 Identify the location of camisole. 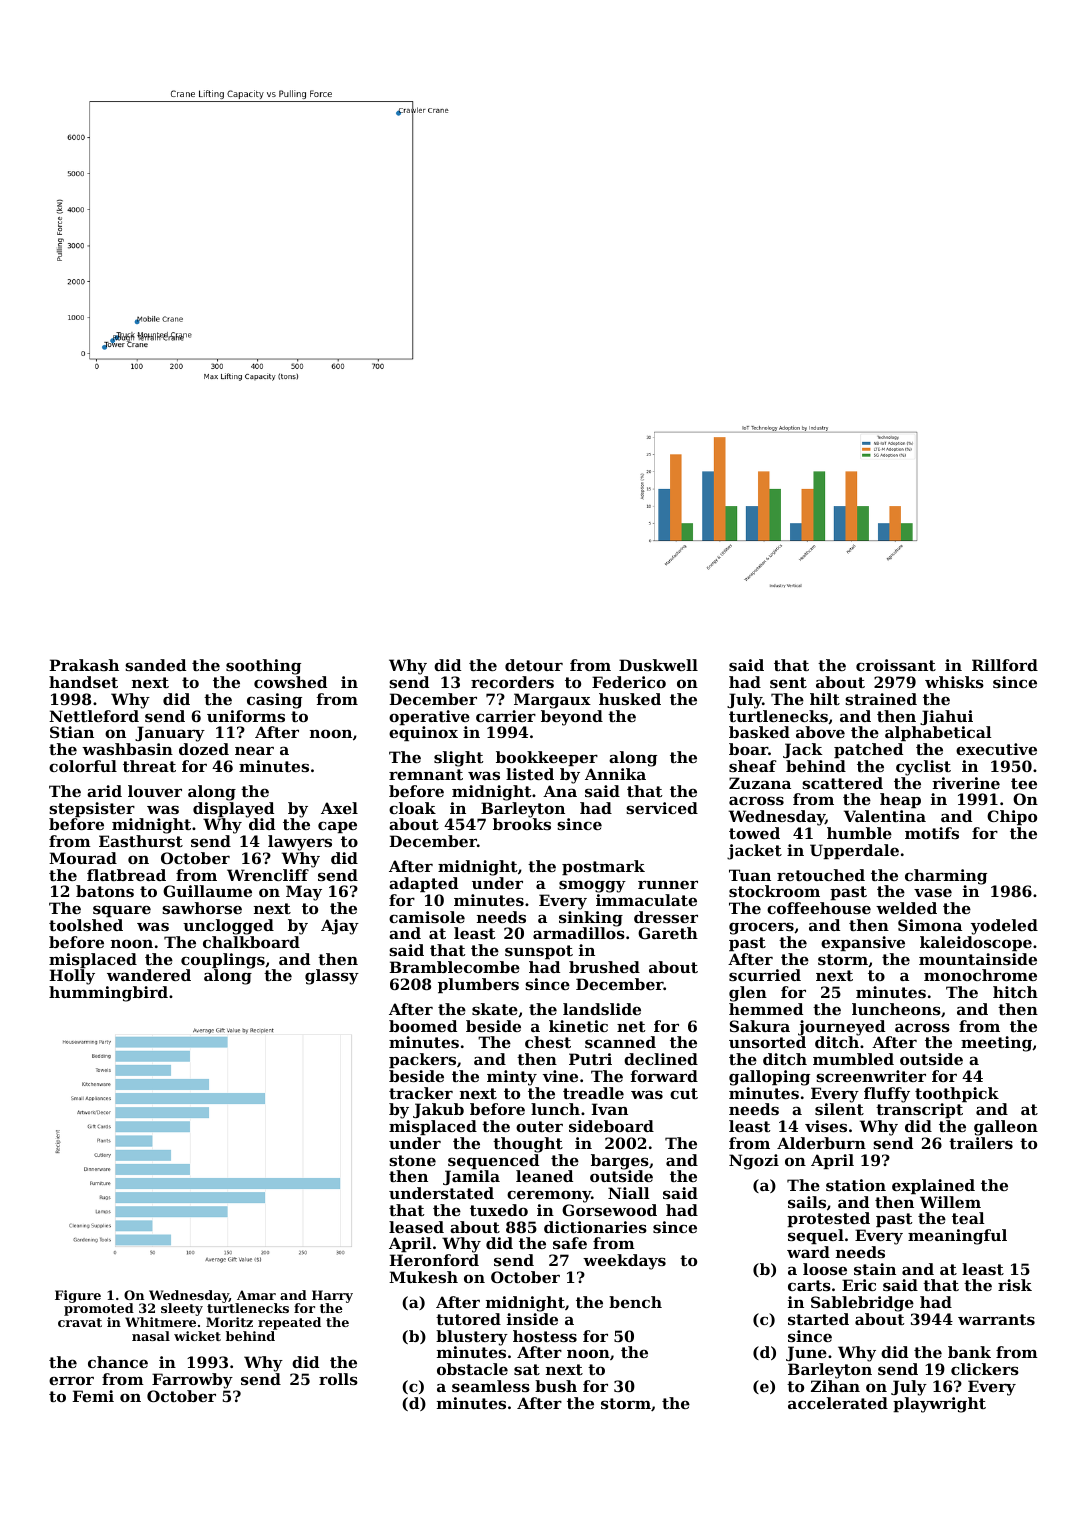
(427, 917).
